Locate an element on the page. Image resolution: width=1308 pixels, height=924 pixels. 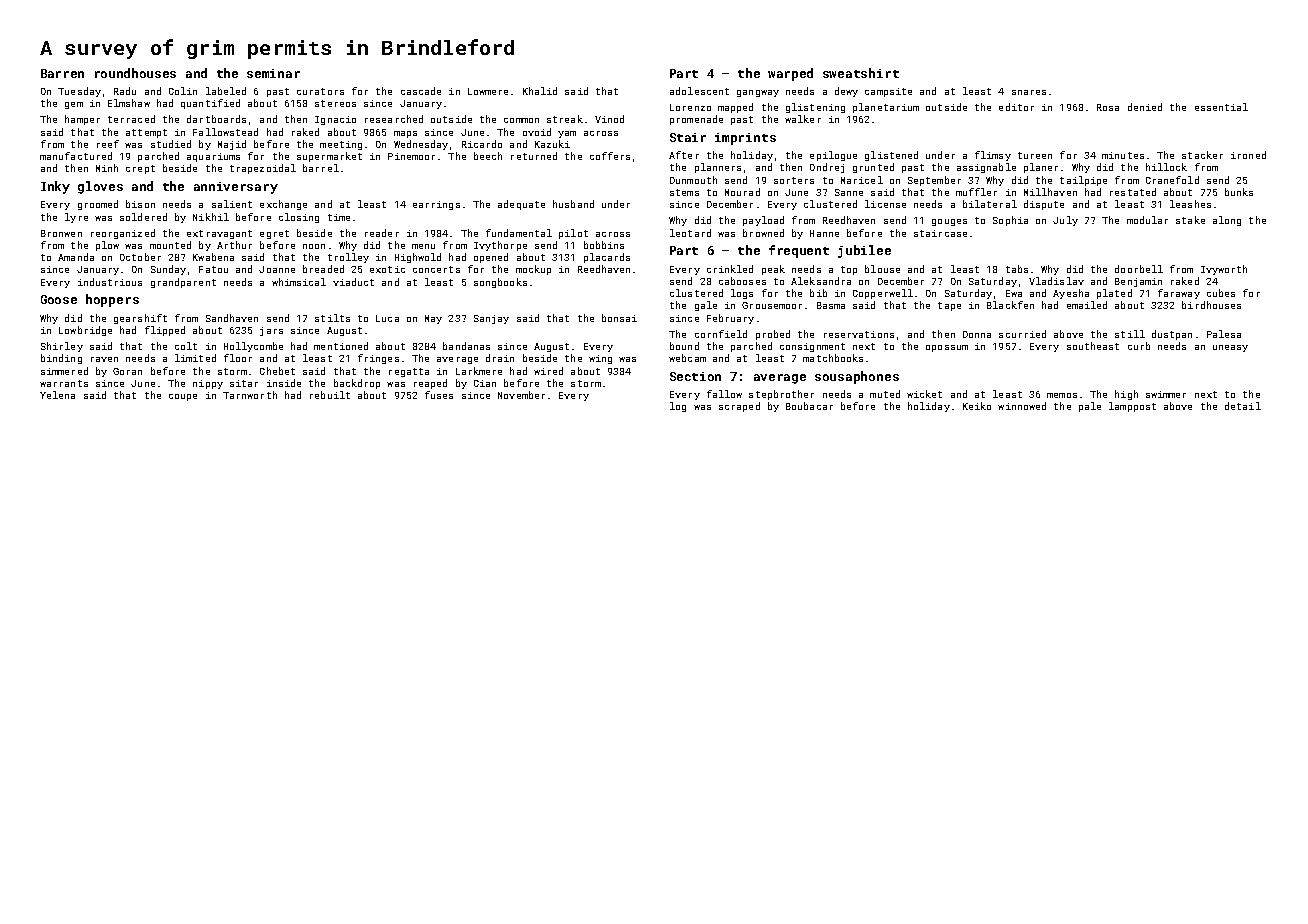
October is located at coordinates (140, 257).
